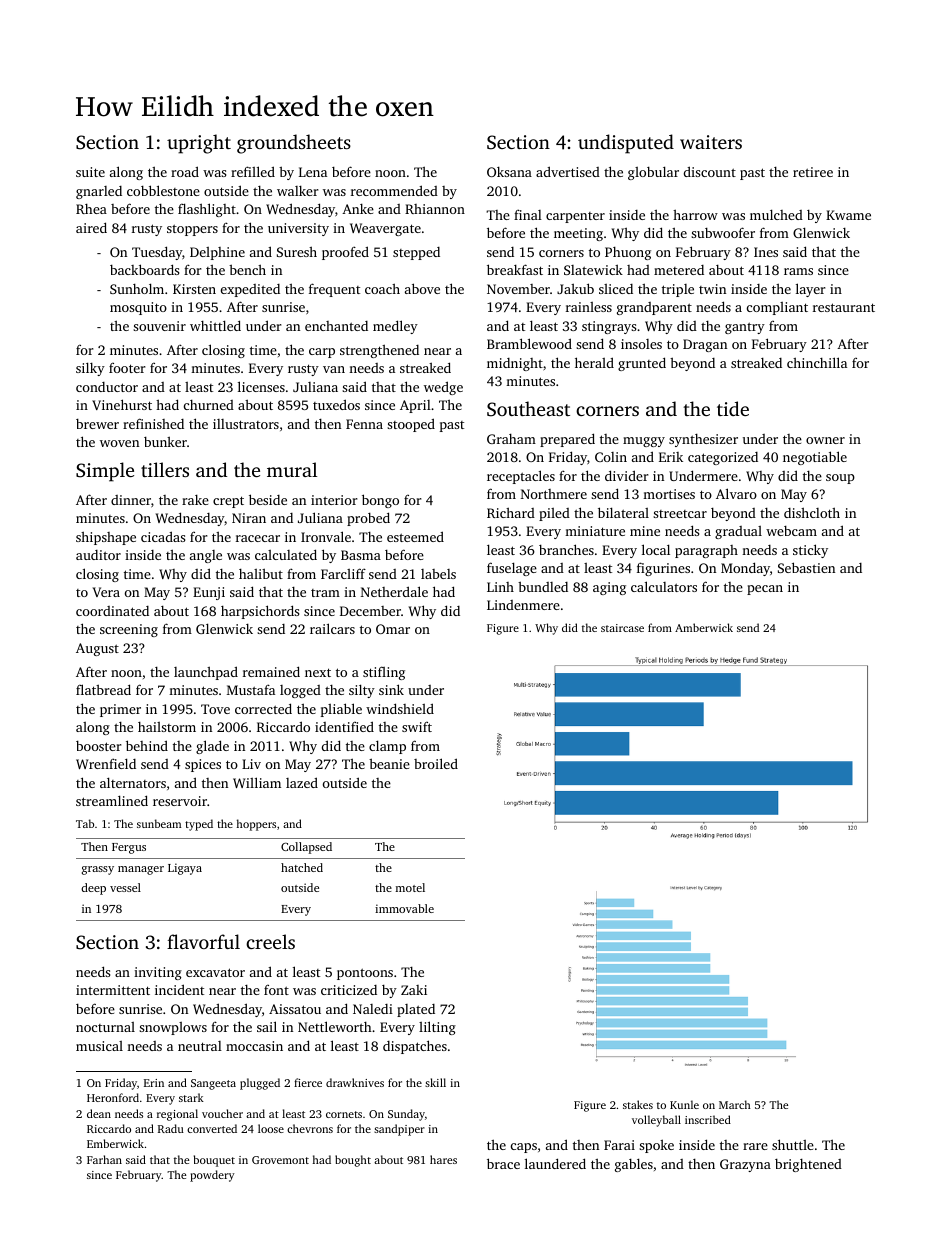  I want to click on footer, so click(127, 368).
